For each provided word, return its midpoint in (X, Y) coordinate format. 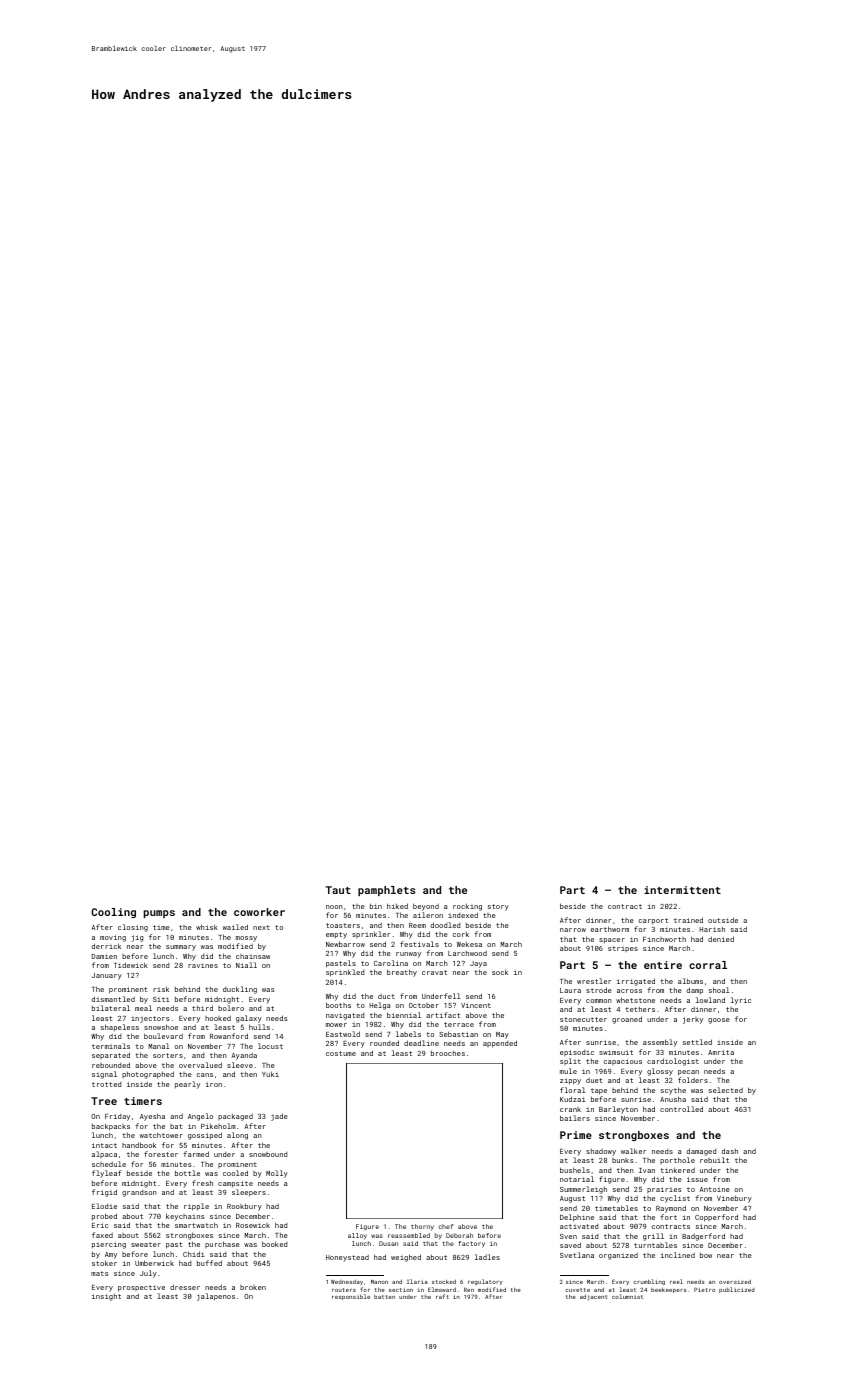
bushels (575, 1170)
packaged (235, 1117)
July (148, 1274)
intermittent (682, 890)
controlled (681, 1109)
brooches (448, 1053)
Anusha (673, 1099)
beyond (426, 907)
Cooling (113, 913)
